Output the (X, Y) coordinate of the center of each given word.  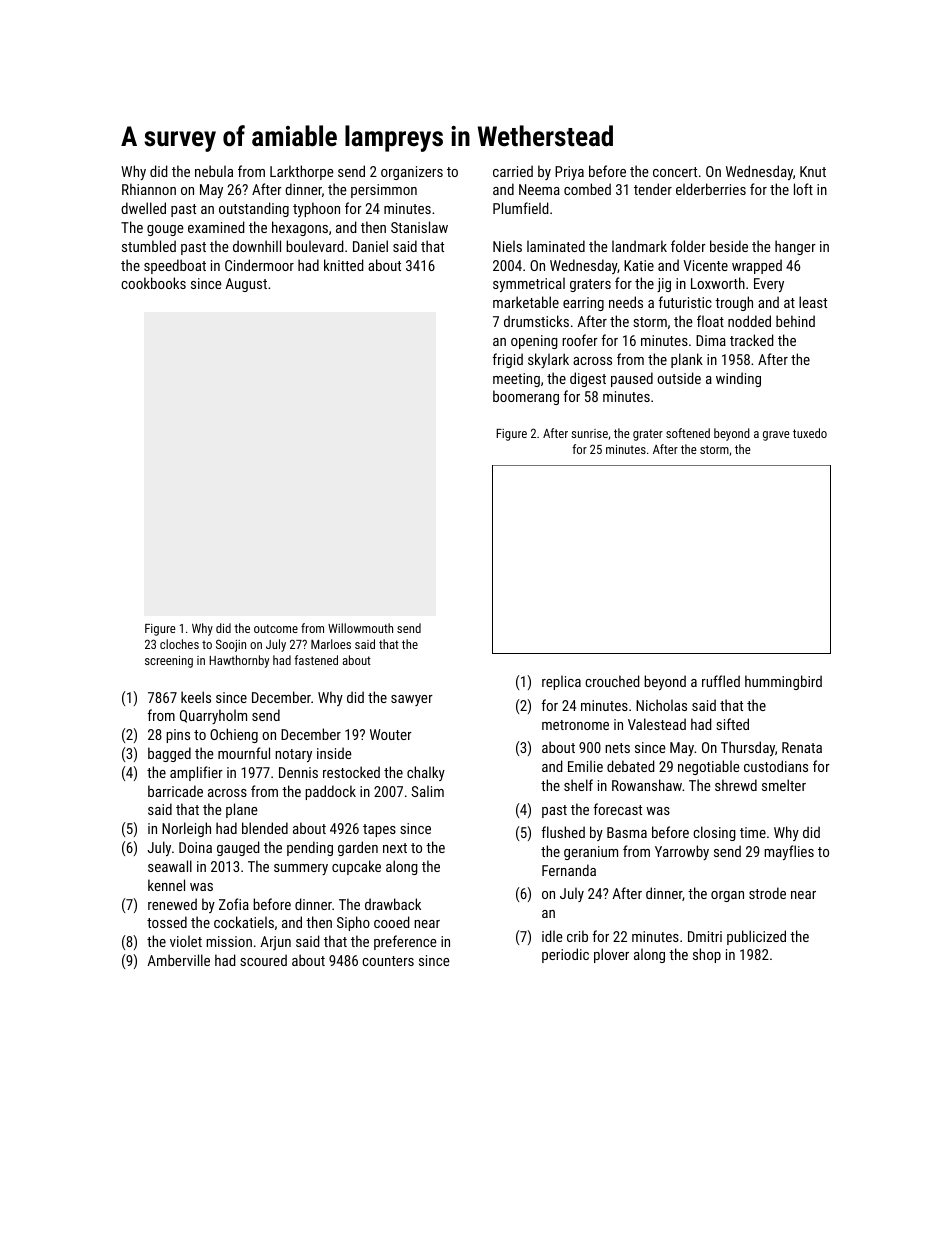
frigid (508, 360)
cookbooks (153, 283)
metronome (575, 725)
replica (561, 682)
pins (178, 736)
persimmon (384, 191)
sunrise (589, 433)
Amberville (178, 960)
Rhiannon (149, 189)
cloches (179, 644)
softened (688, 433)
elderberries (711, 189)
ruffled (721, 681)
